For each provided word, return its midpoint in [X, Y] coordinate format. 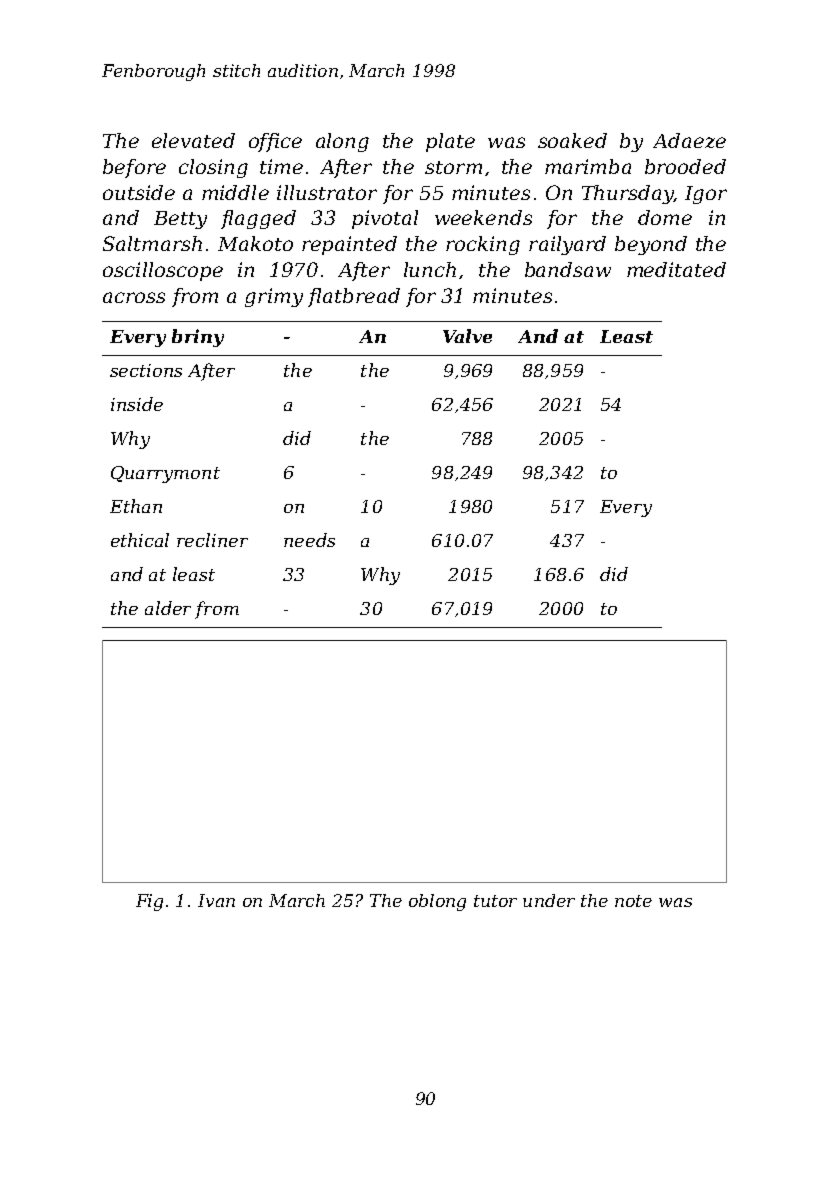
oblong [437, 902]
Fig [149, 902]
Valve [467, 336]
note [633, 901]
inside [137, 404]
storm [453, 167]
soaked [572, 140]
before [134, 168]
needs [309, 540]
